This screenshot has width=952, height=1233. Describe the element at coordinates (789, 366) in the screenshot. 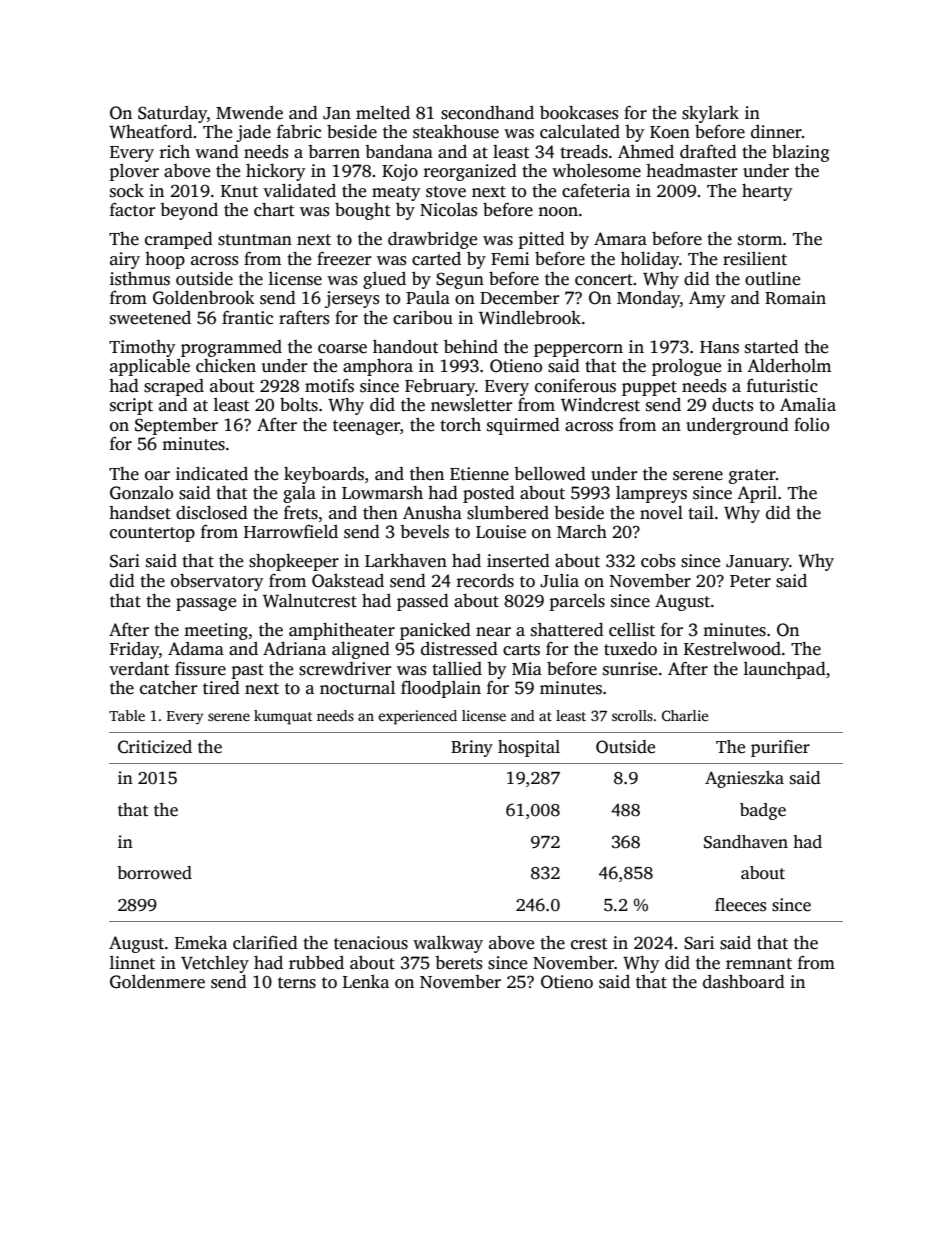

I see `Alderholm` at that location.
